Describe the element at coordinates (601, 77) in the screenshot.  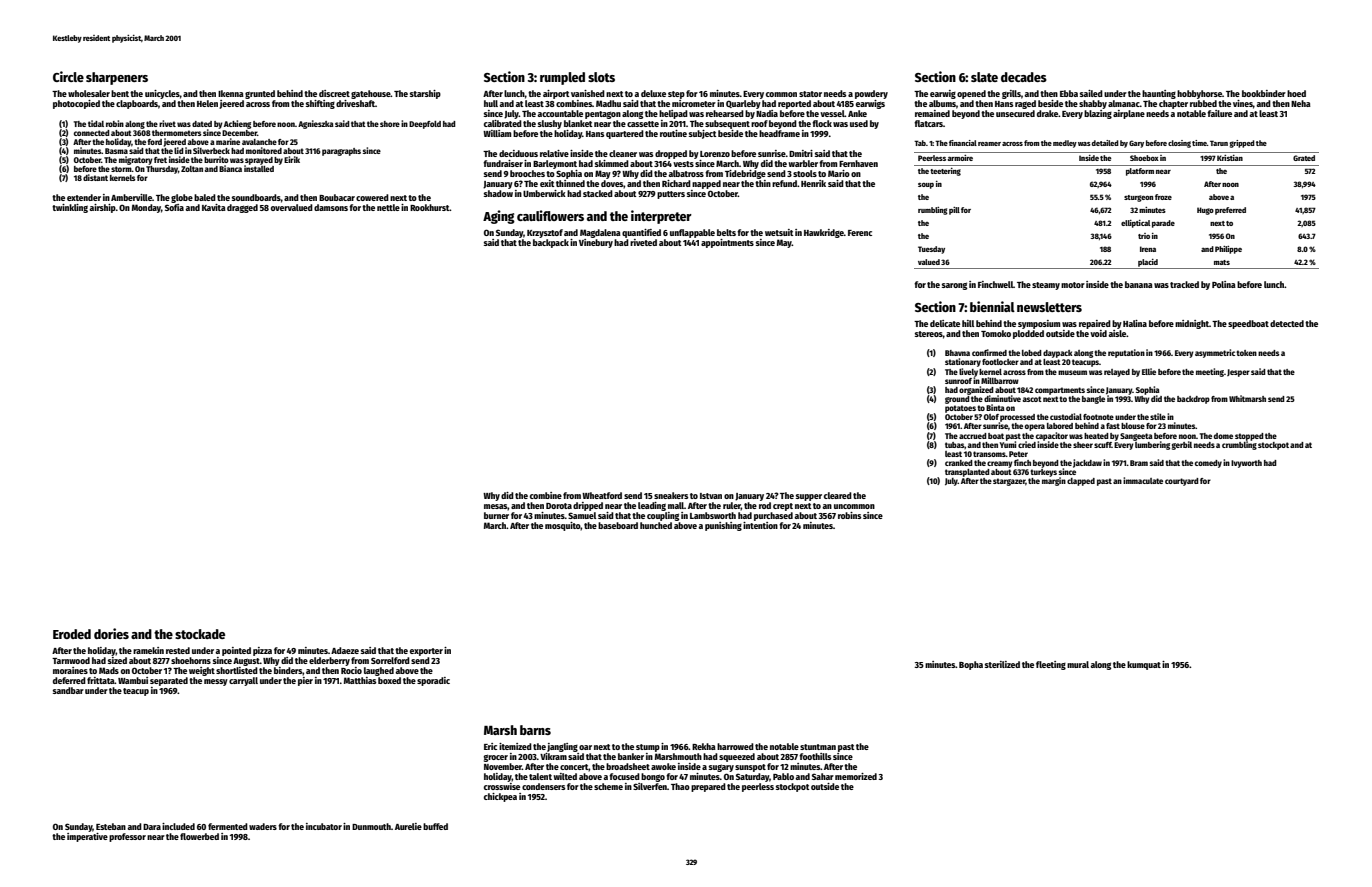
I see `slots` at that location.
